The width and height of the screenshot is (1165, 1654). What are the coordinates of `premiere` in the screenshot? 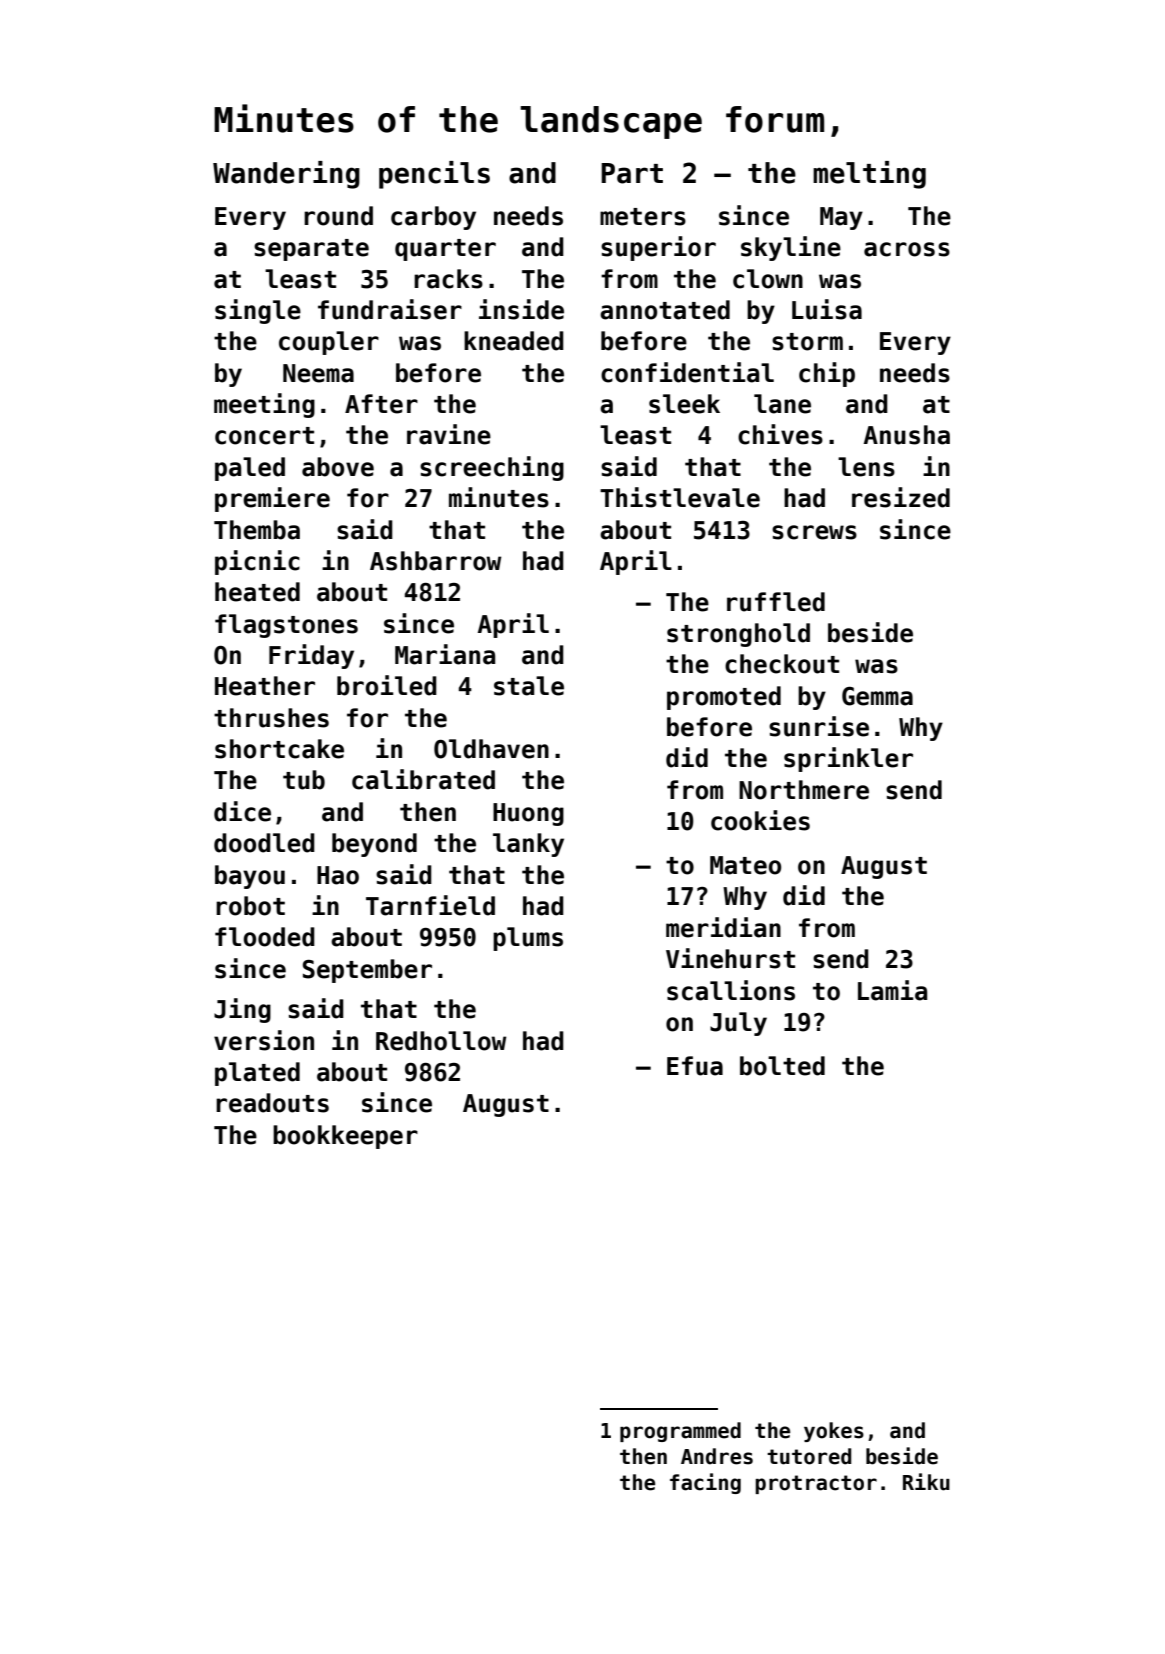 It's located at (272, 499).
